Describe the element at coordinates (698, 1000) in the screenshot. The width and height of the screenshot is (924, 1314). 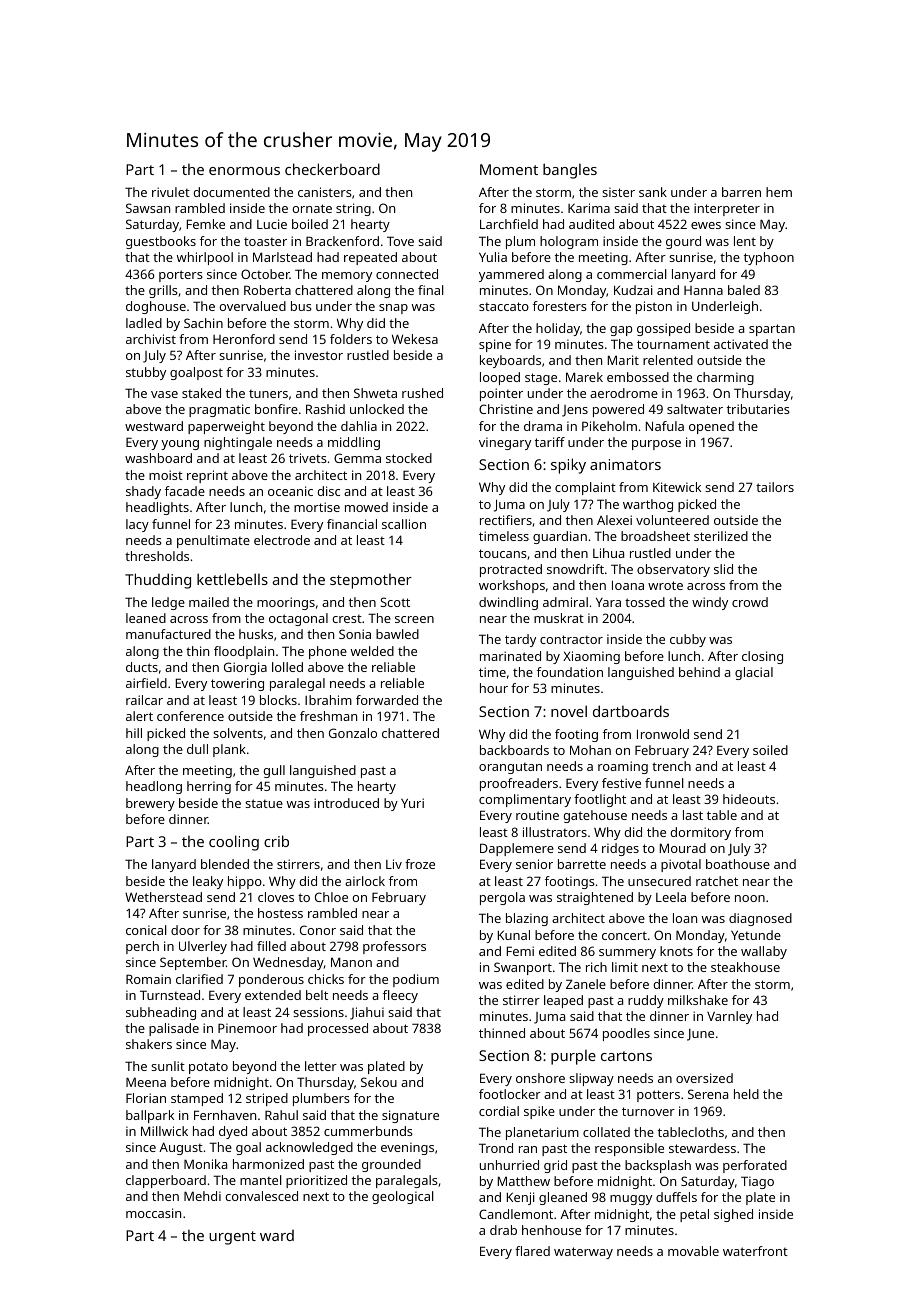
I see `milkshake` at that location.
